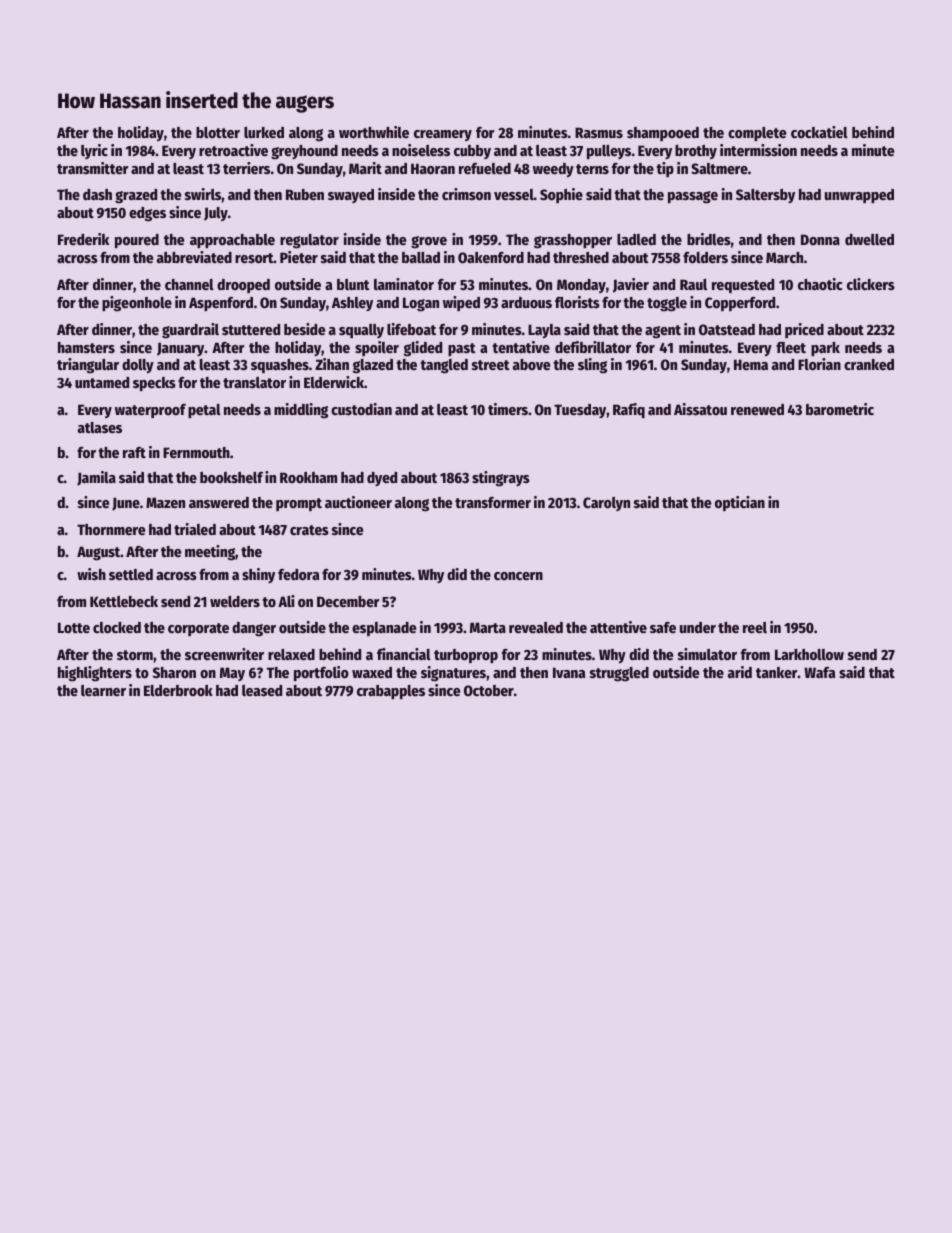 The image size is (952, 1233). What do you see at coordinates (103, 690) in the screenshot?
I see `learner` at bounding box center [103, 690].
